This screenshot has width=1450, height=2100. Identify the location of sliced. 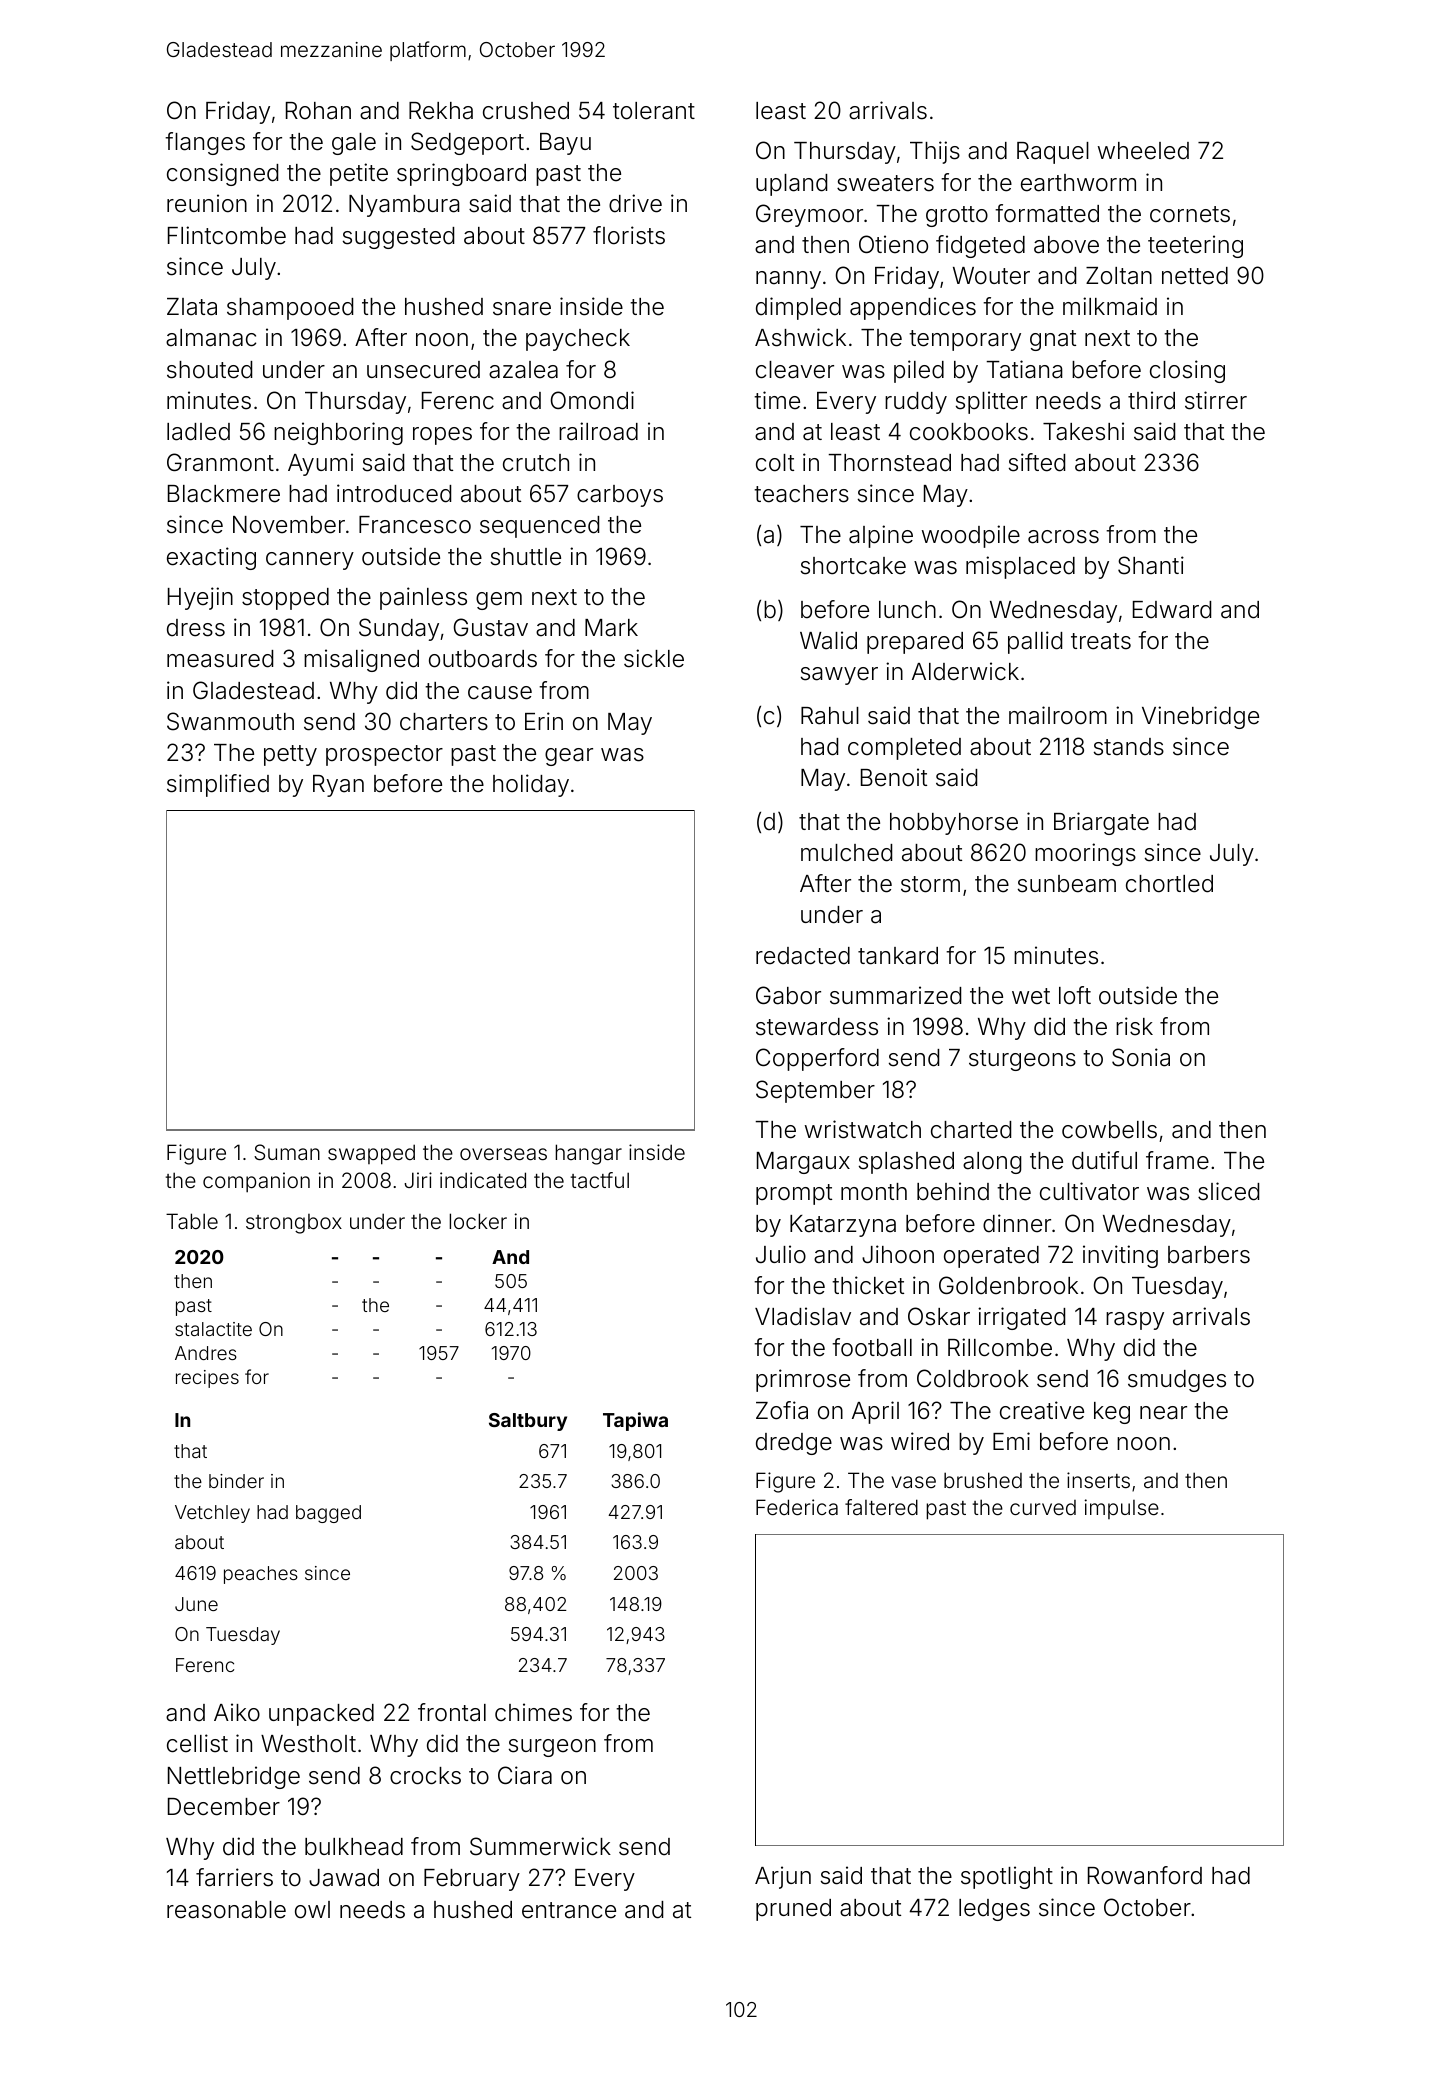
(1228, 1191).
